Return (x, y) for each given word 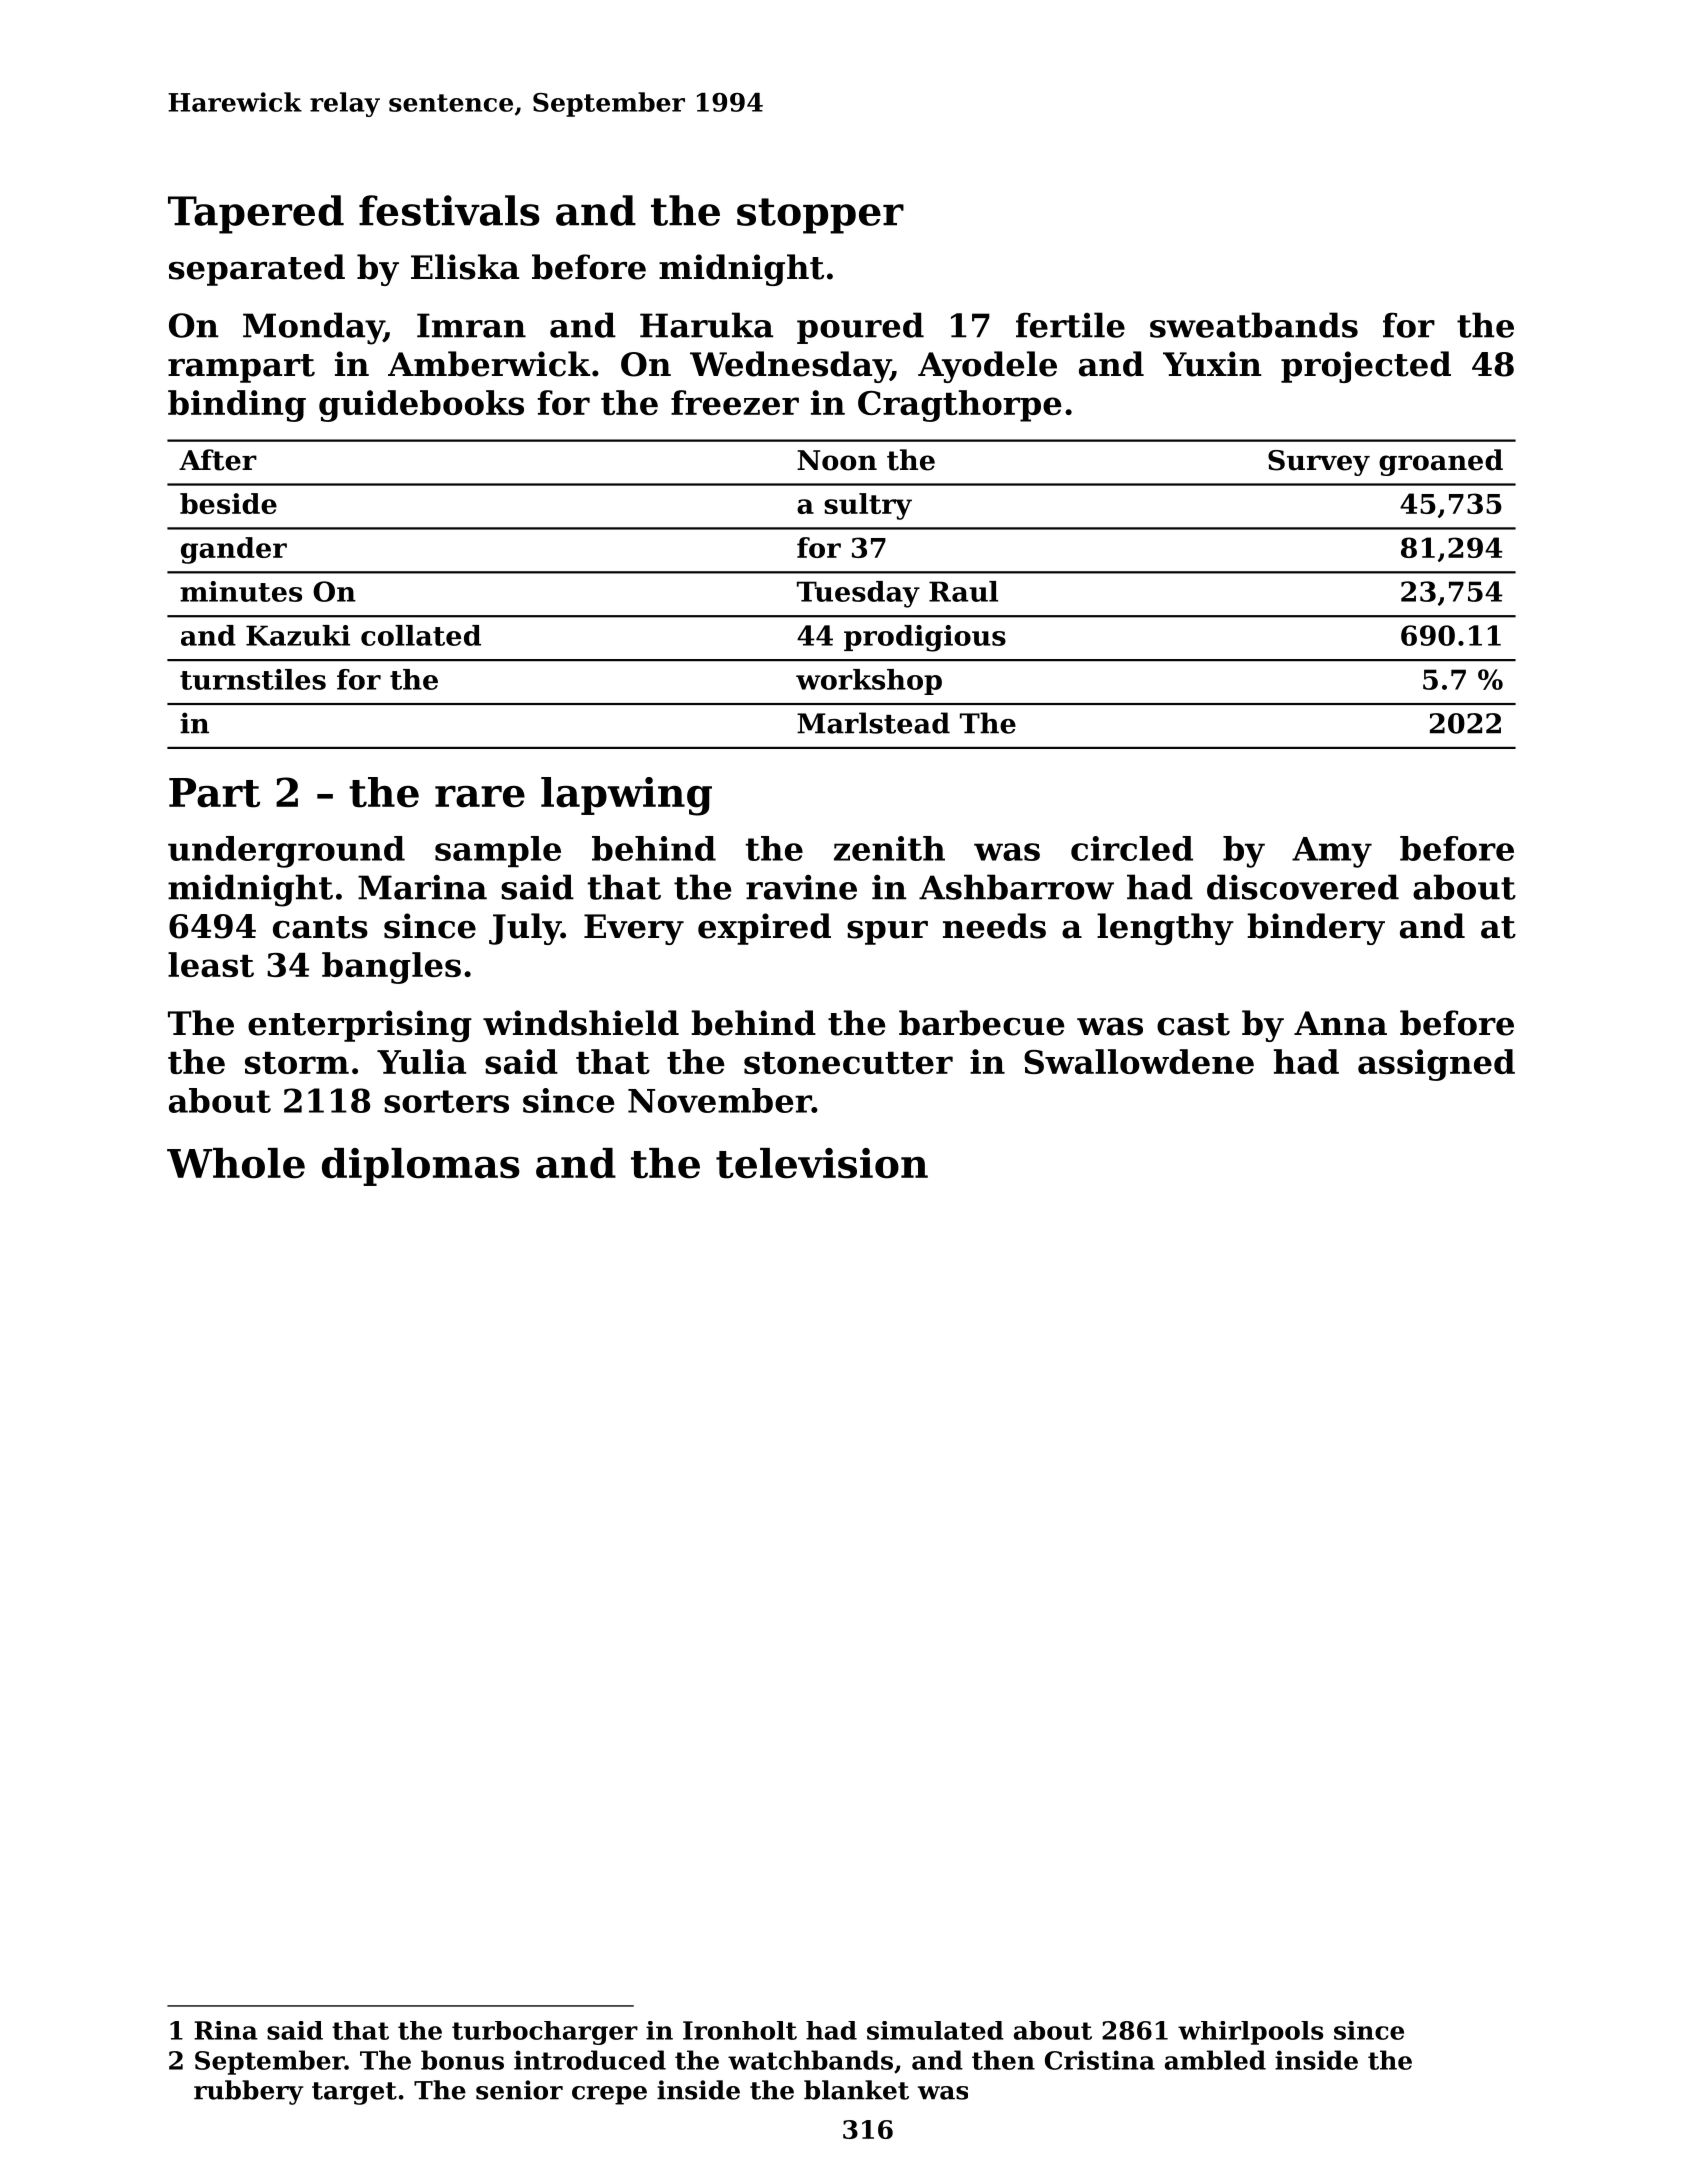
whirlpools (1250, 2033)
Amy (1332, 852)
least (211, 964)
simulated (935, 2030)
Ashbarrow (1016, 887)
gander (234, 550)
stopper (820, 216)
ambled (1215, 2060)
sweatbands (1254, 325)
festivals (449, 210)
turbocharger (545, 2033)
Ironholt (740, 2030)
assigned (1436, 1065)
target (354, 2093)
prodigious (925, 638)
